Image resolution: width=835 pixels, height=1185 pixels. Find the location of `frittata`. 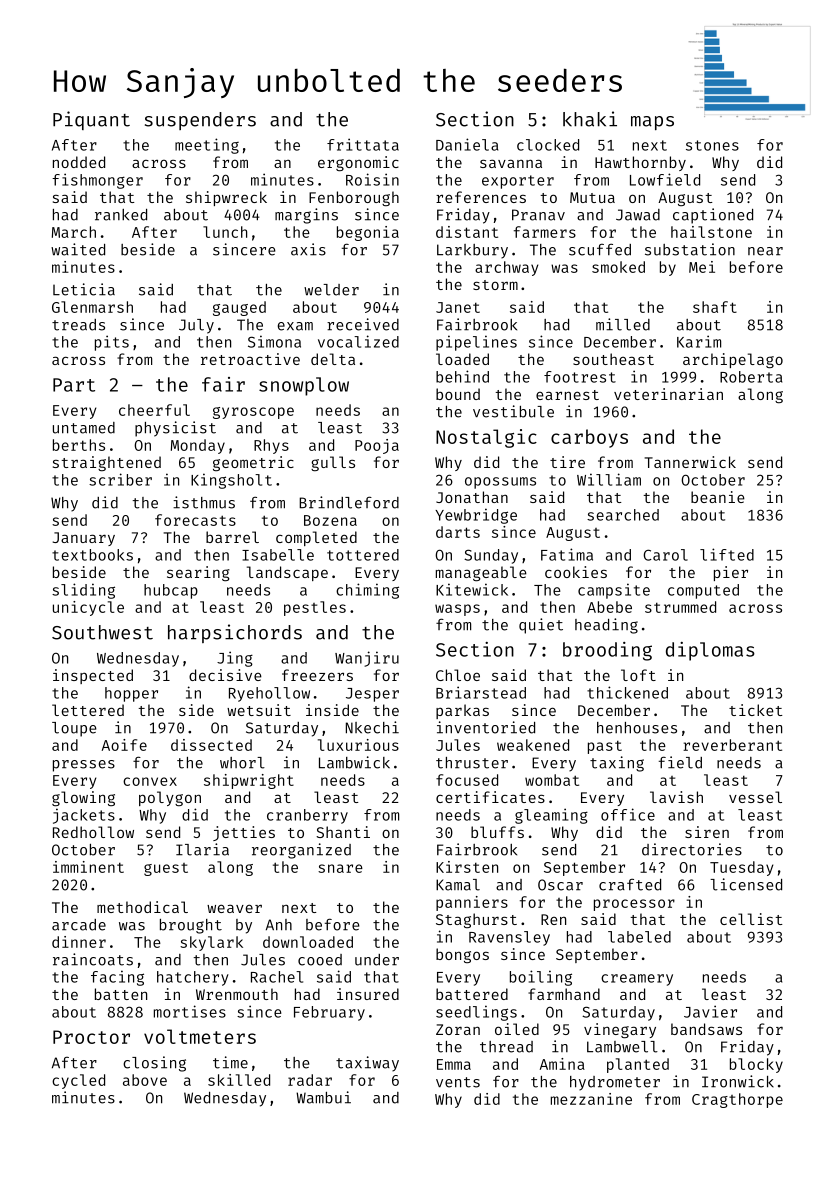

frittata is located at coordinates (363, 144).
